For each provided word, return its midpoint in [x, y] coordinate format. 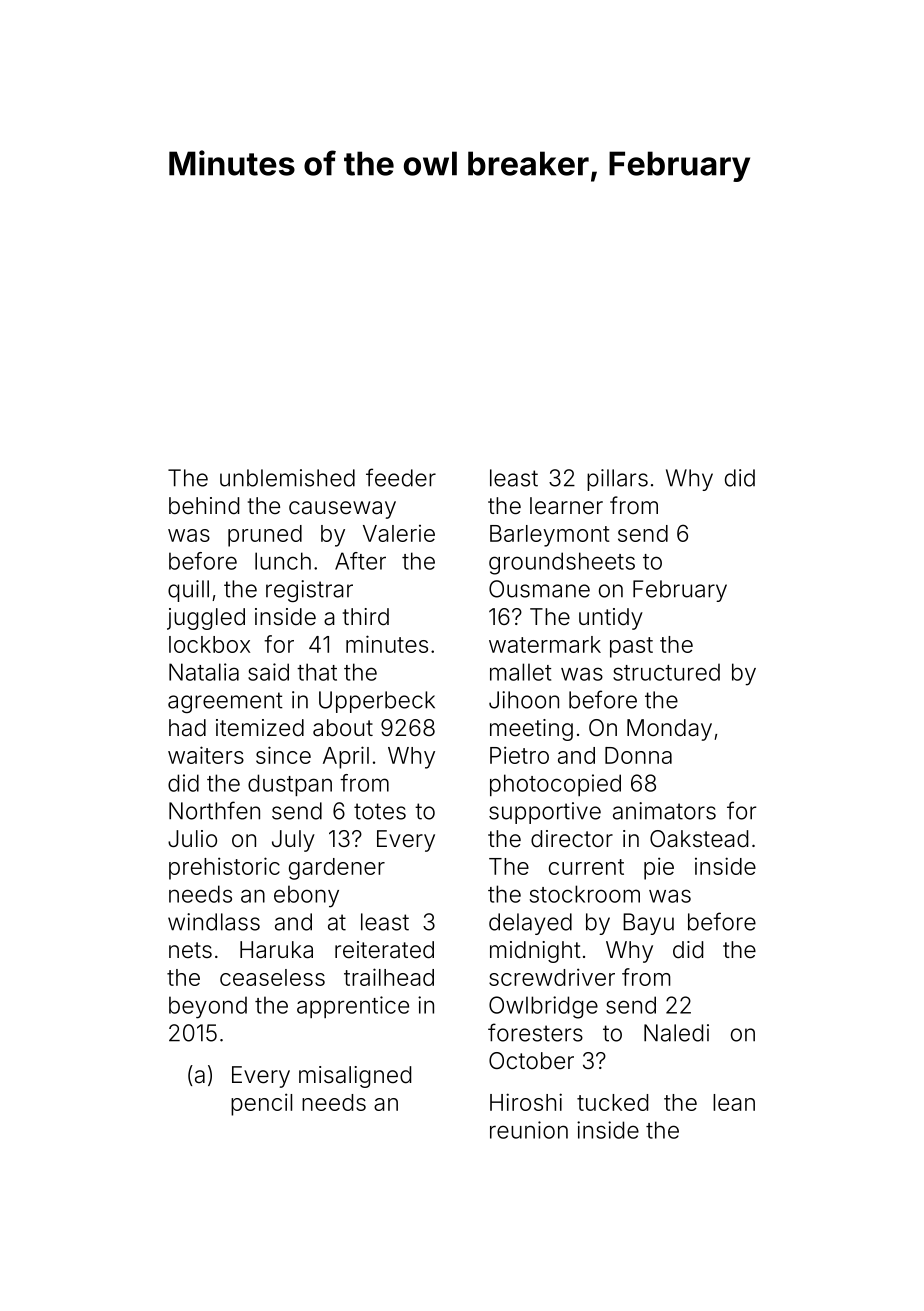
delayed [530, 924]
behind [204, 506]
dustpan [290, 785]
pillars [617, 480]
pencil [261, 1104]
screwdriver [552, 977]
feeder [401, 477]
